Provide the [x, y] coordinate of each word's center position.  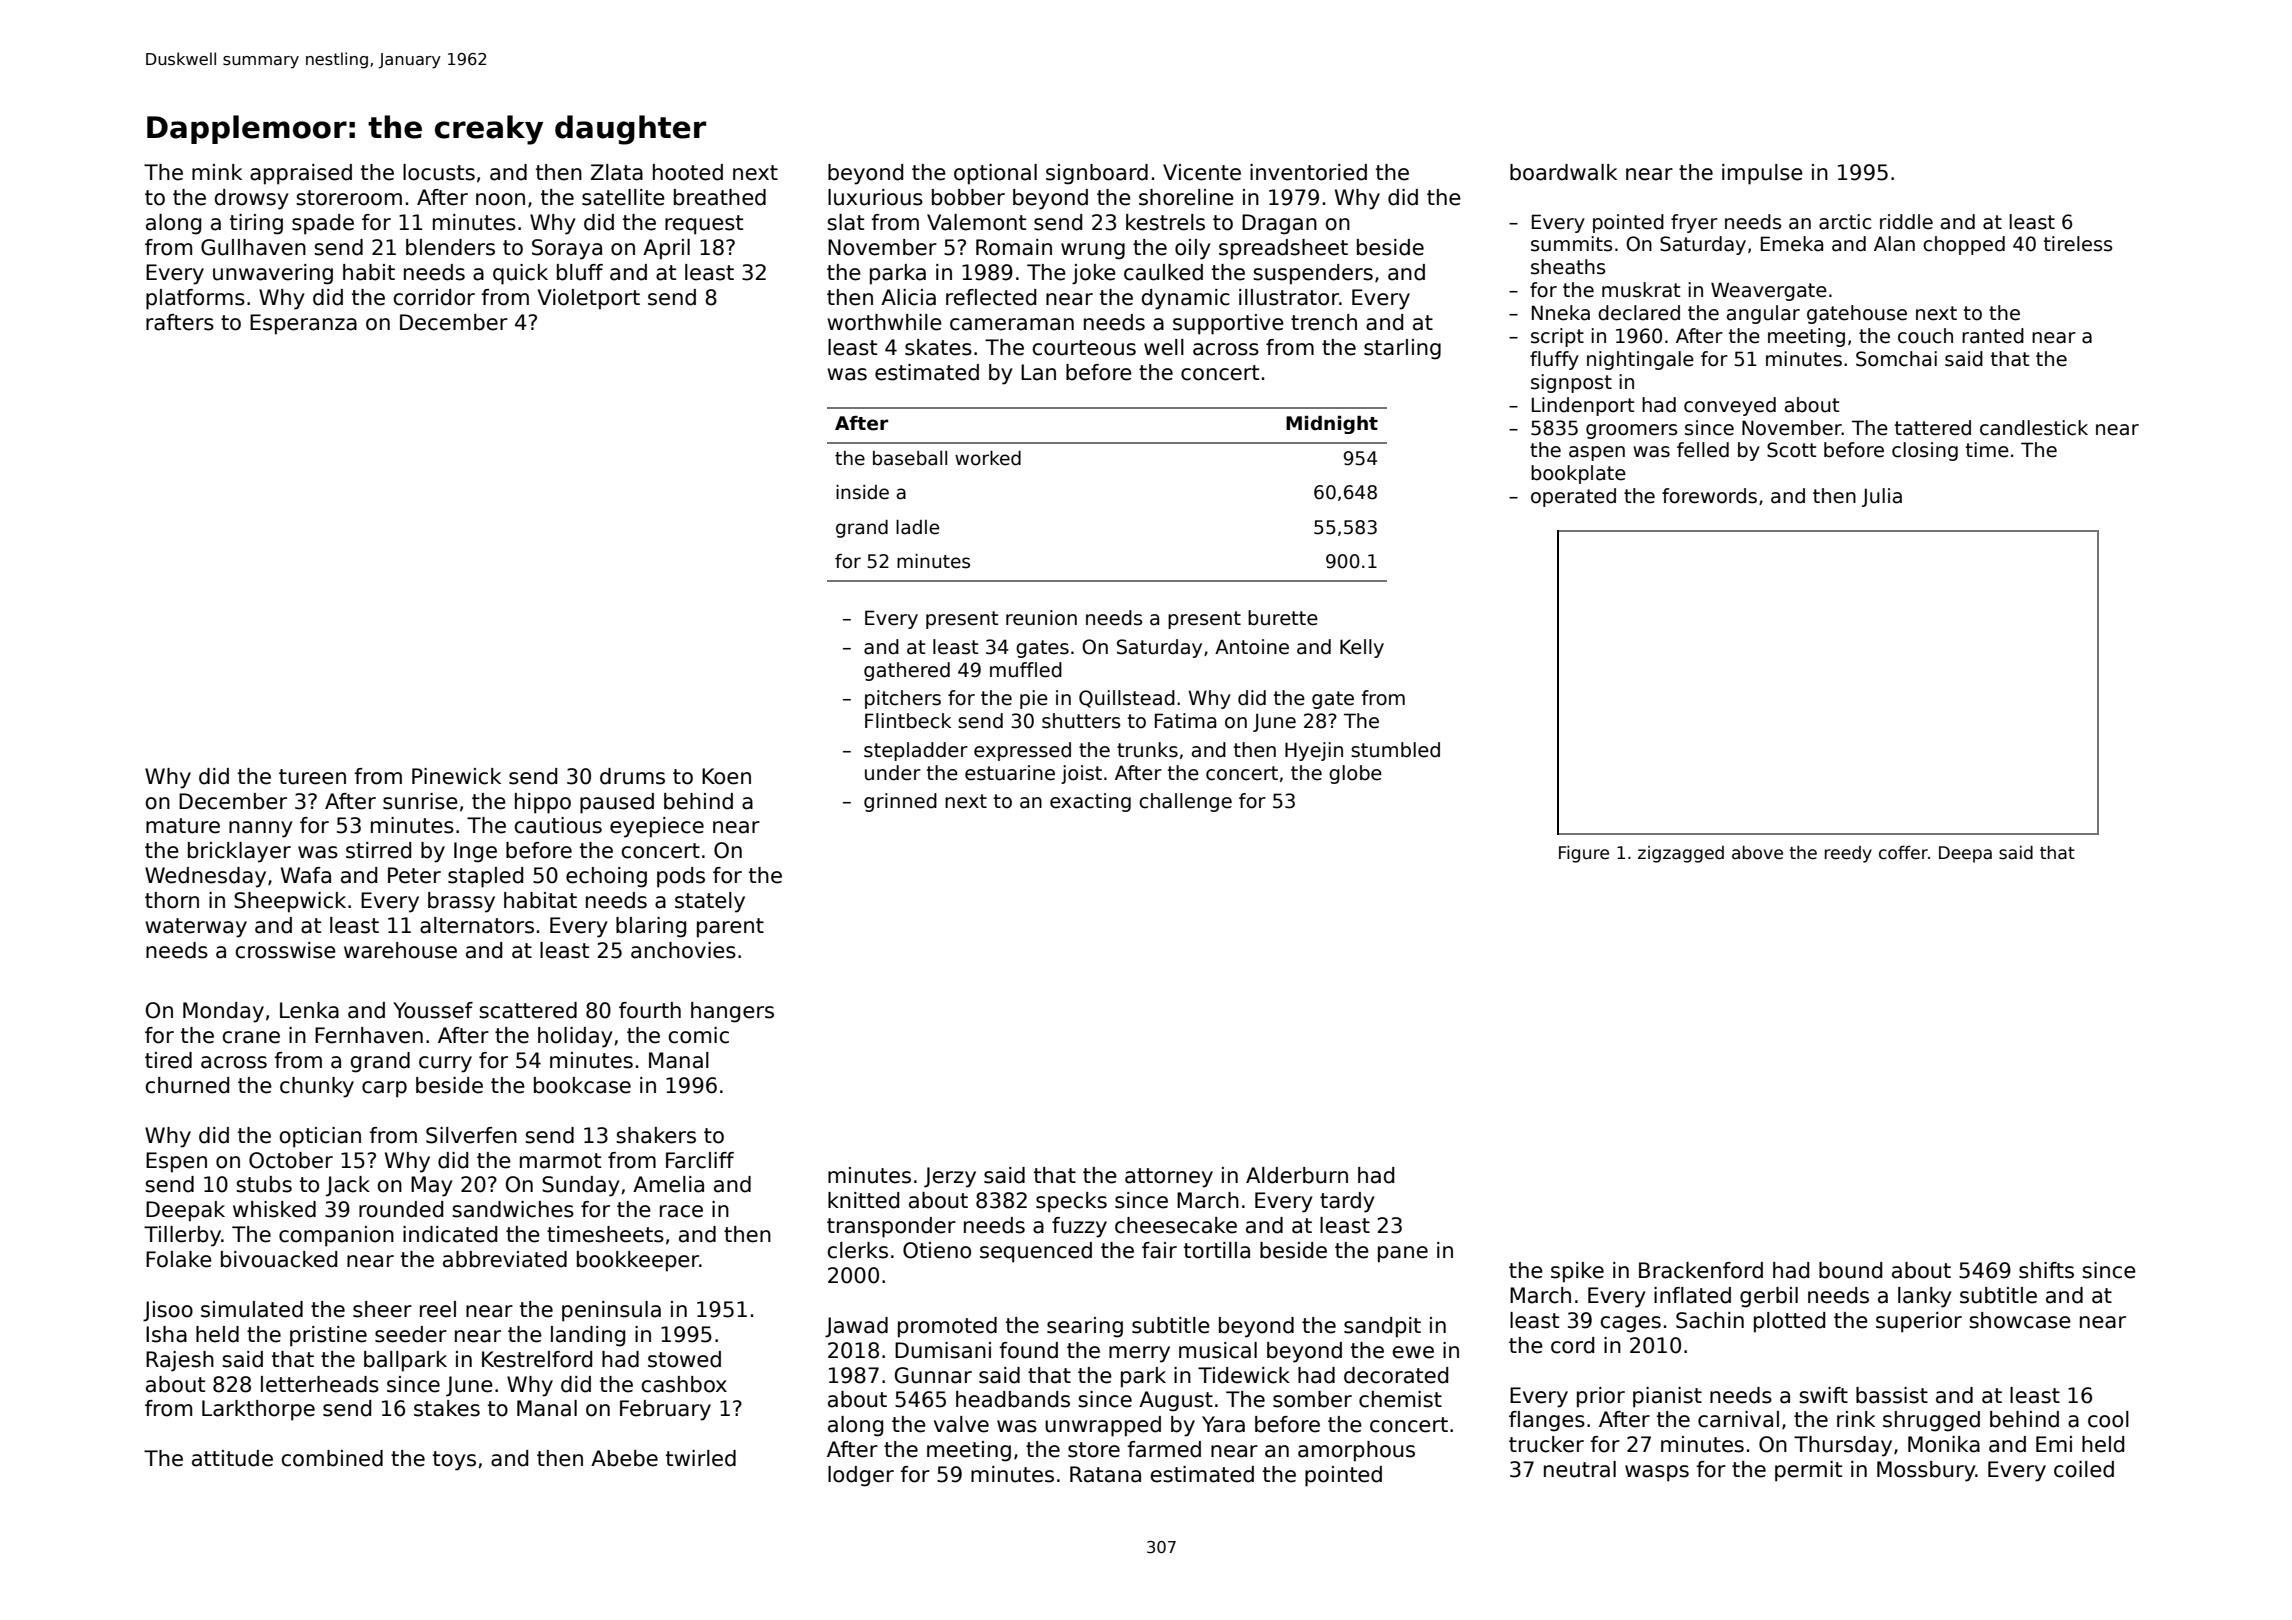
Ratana [1105, 1474]
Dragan [1279, 224]
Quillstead [1127, 699]
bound [1850, 1270]
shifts [2046, 1270]
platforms [195, 299]
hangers [732, 1012]
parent [730, 928]
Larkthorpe [258, 1410]
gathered [907, 671]
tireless [2078, 244]
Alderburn [1297, 1175]
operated [1573, 497]
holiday [575, 1037]
